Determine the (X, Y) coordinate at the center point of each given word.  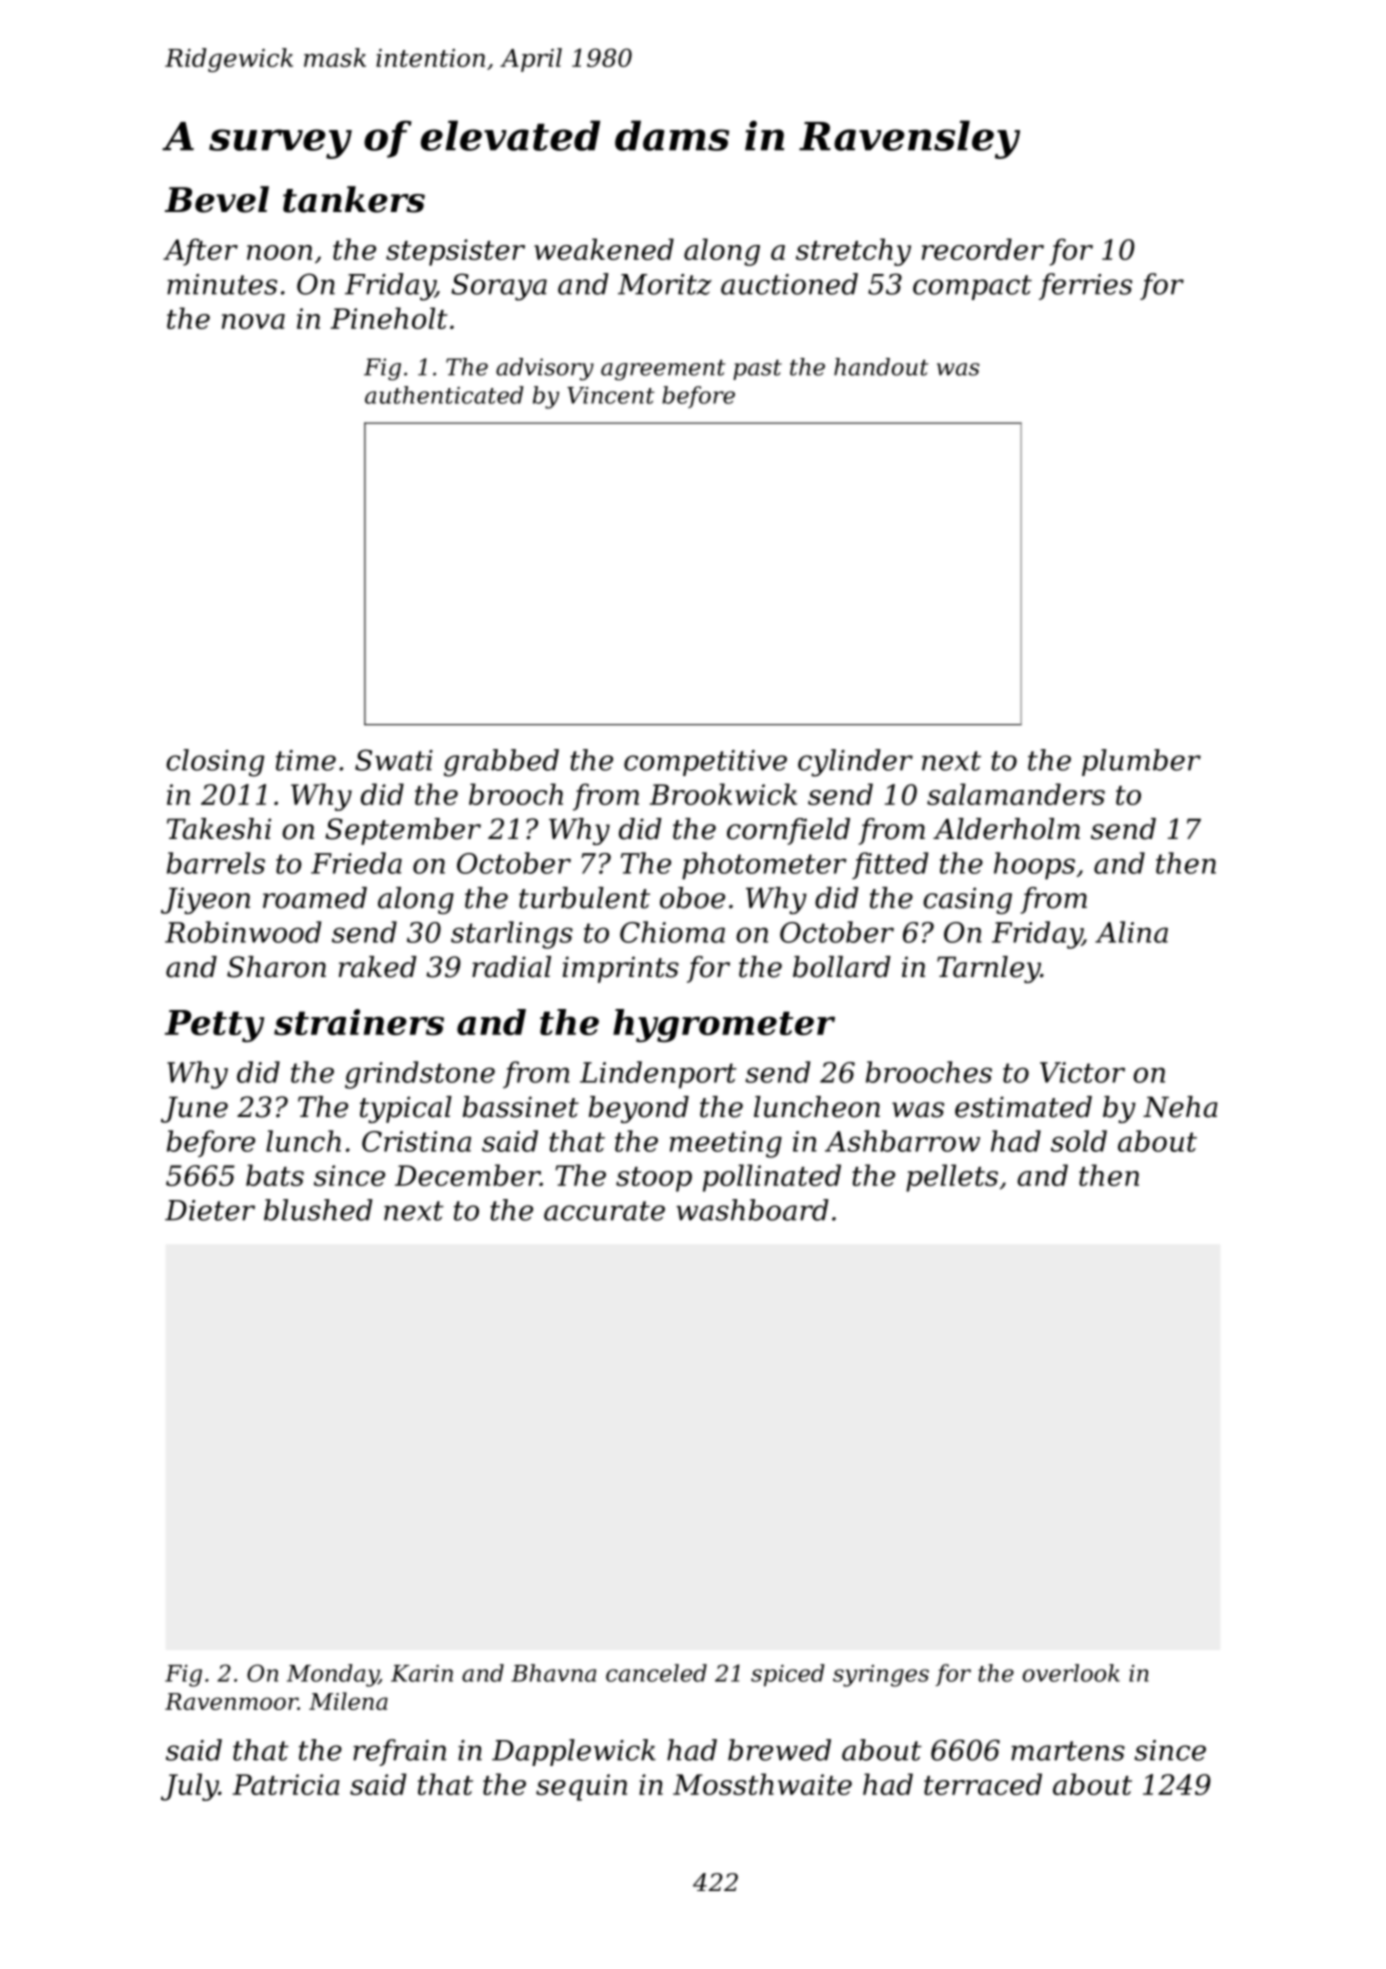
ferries (1085, 286)
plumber (1141, 762)
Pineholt (389, 318)
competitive (705, 763)
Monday (333, 1675)
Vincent (610, 395)
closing (215, 763)
